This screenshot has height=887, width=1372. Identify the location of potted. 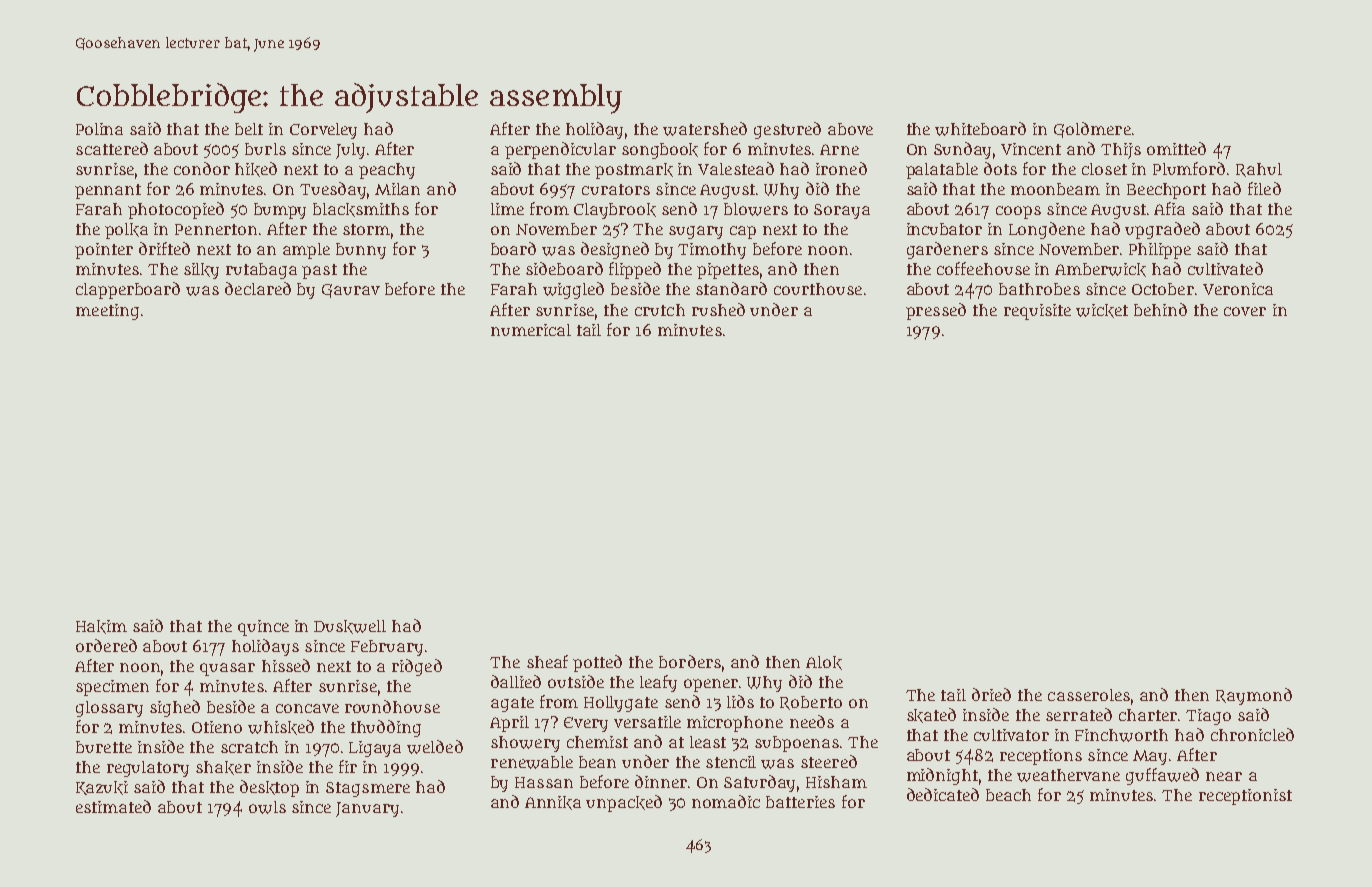
(597, 663).
